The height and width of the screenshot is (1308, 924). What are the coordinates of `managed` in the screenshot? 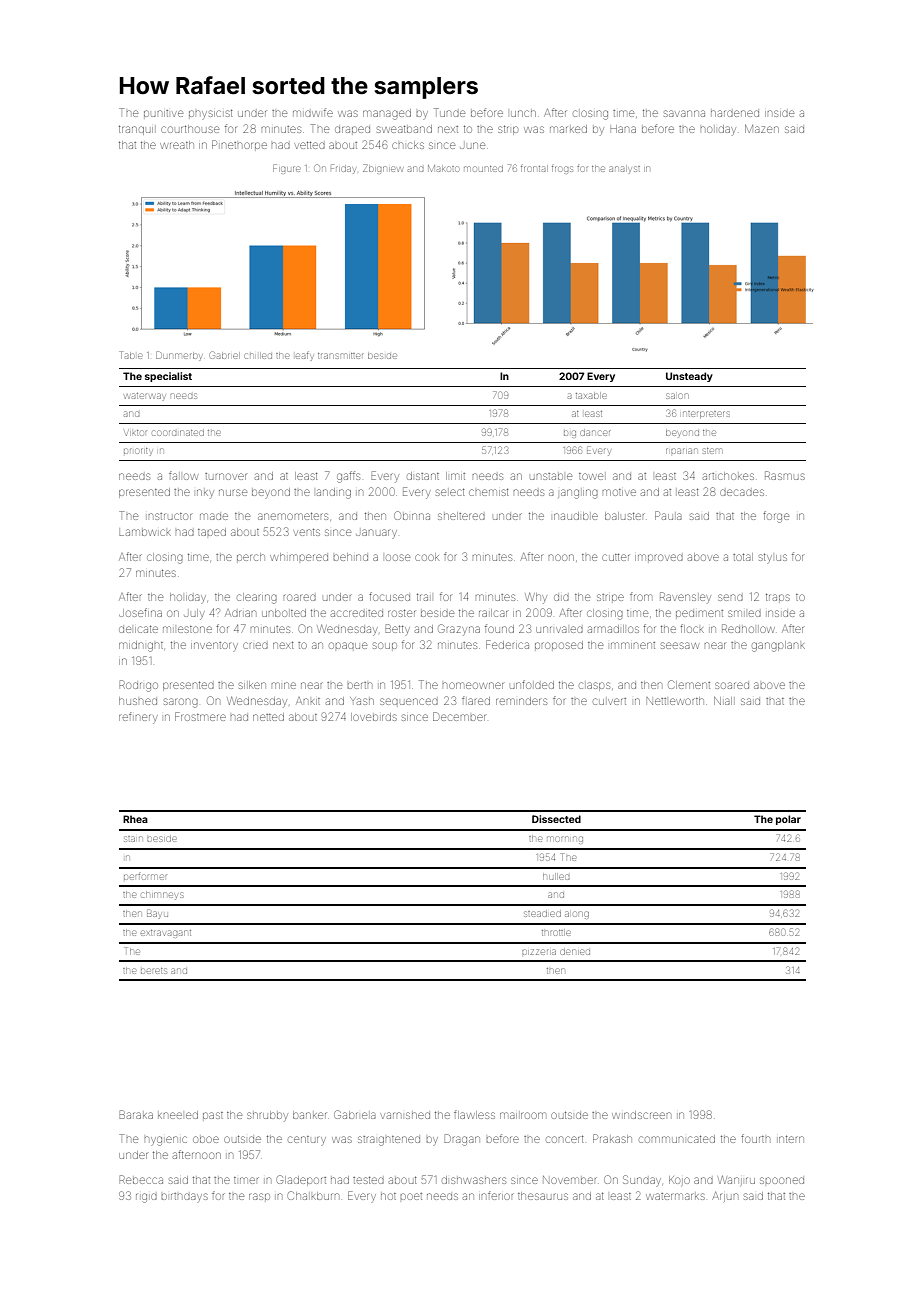 It's located at (387, 114).
